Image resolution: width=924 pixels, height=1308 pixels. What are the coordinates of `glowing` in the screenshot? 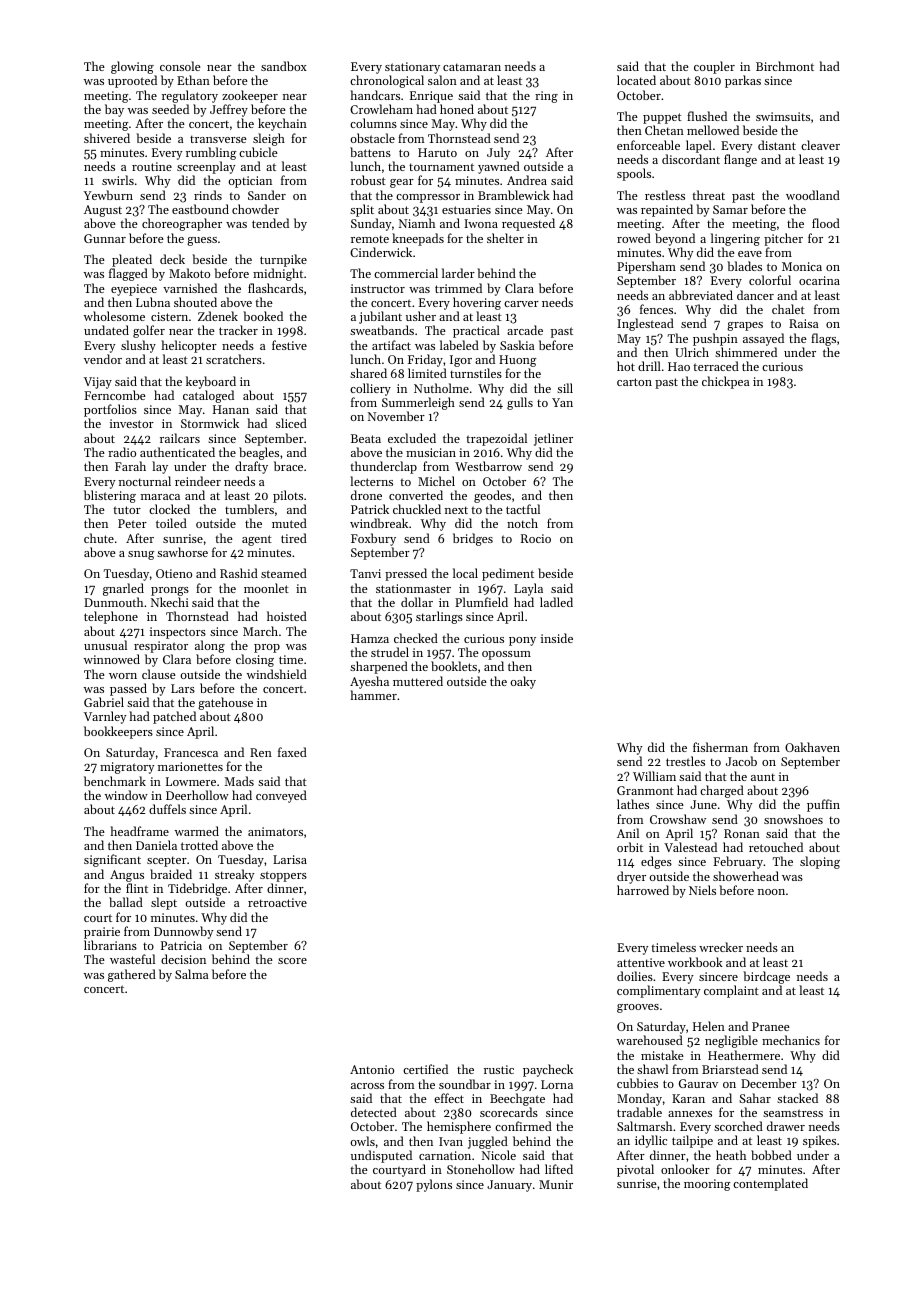 It's located at (132, 67).
